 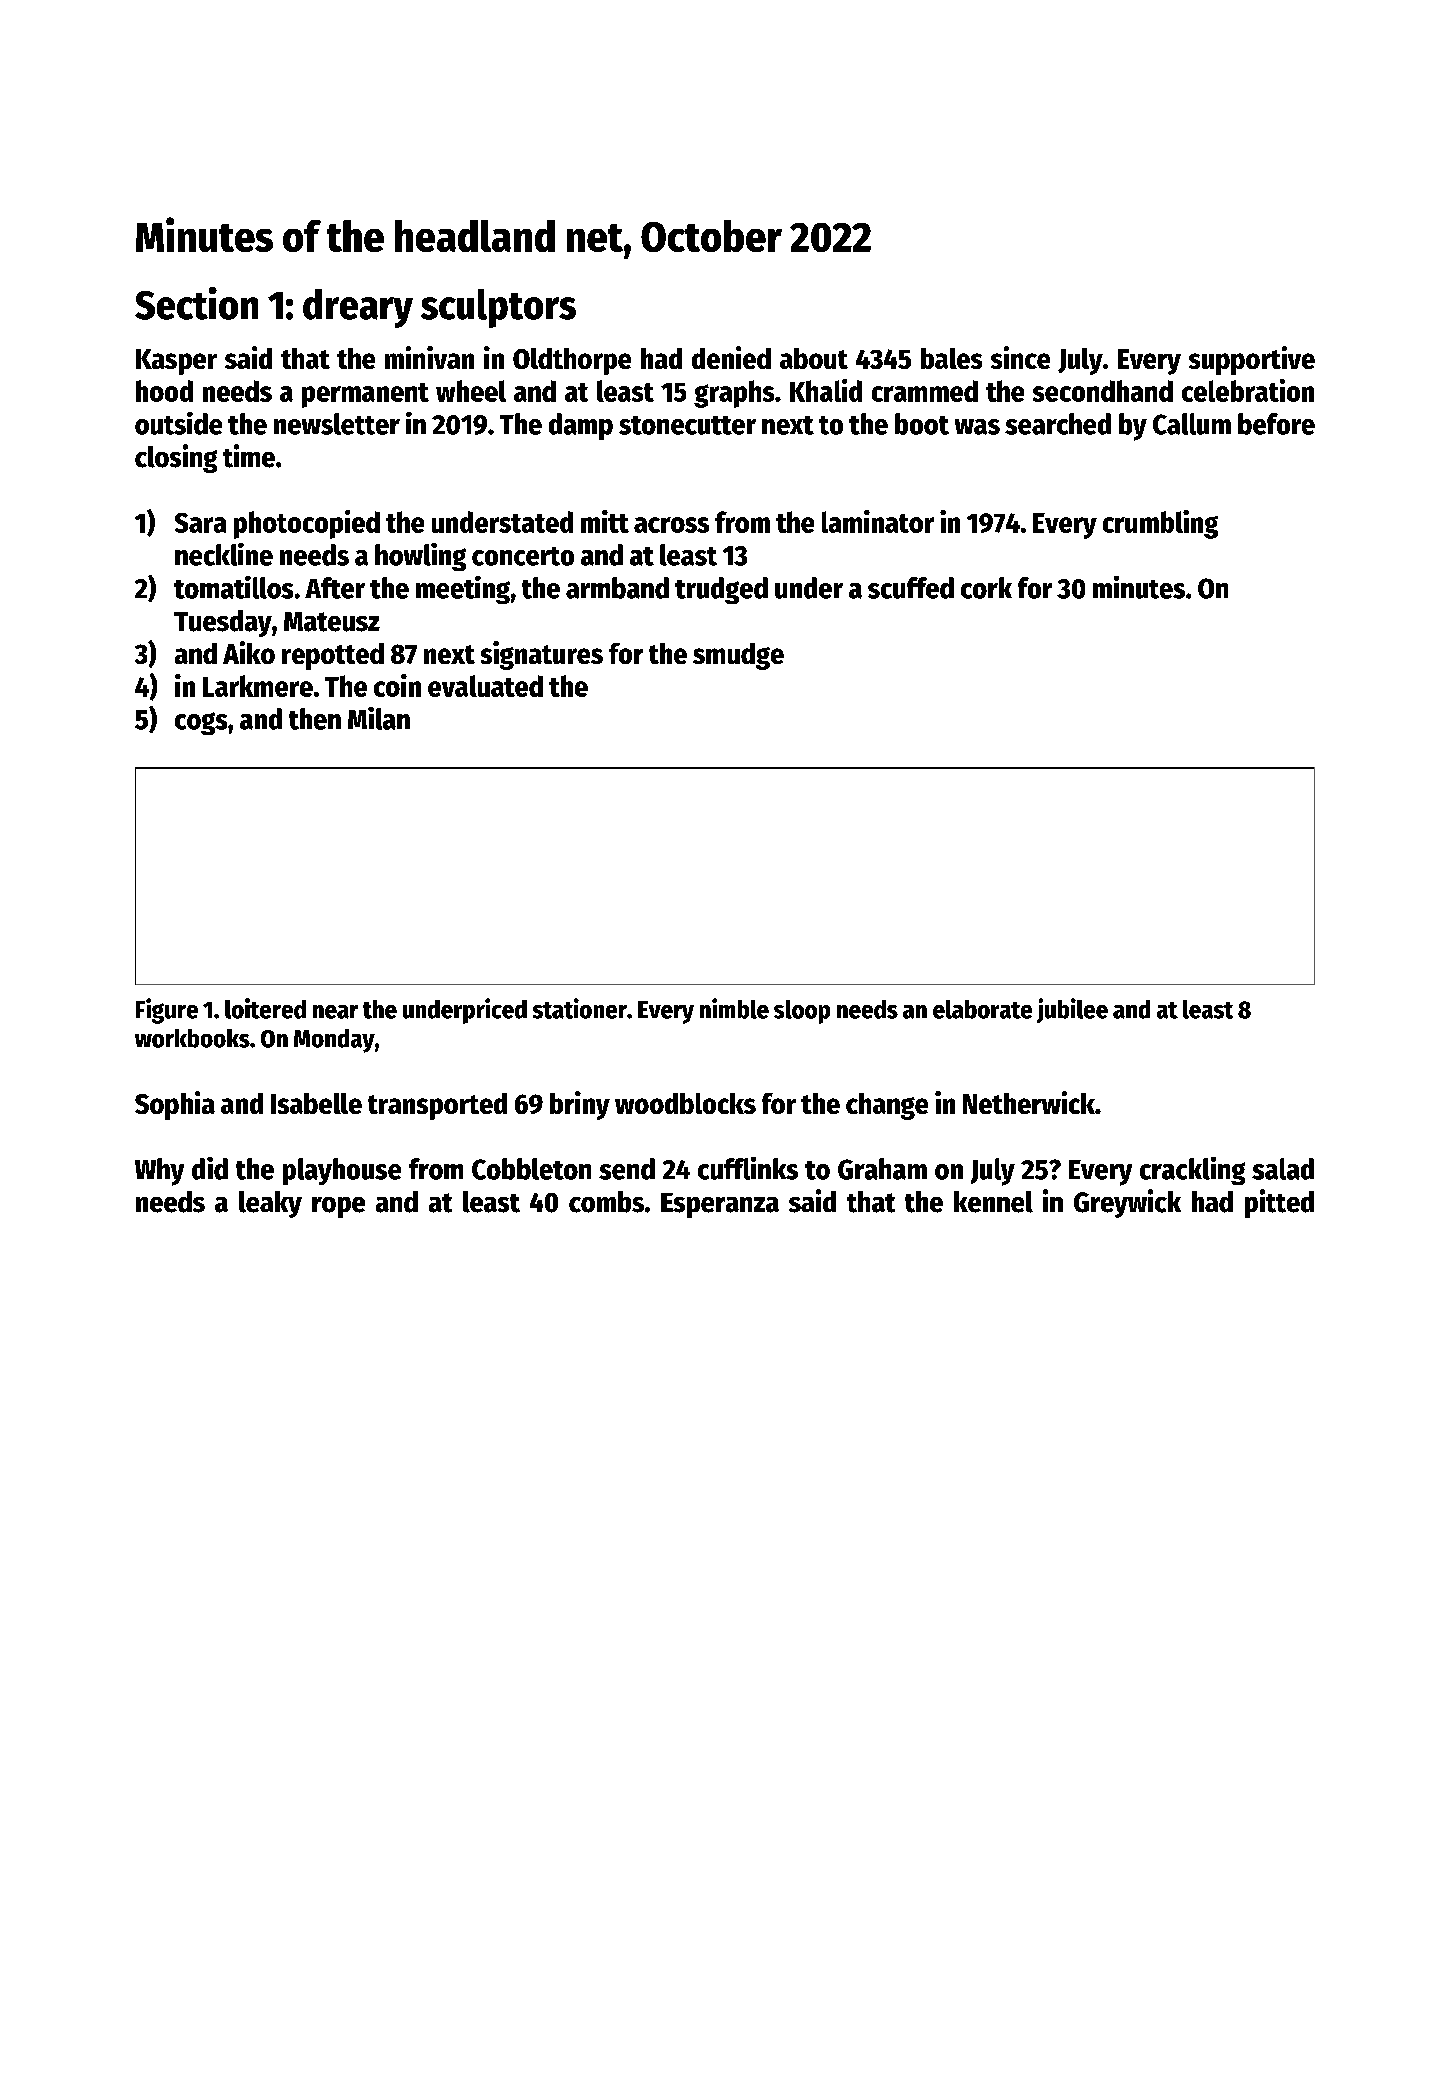 I want to click on cogs, so click(x=201, y=723).
